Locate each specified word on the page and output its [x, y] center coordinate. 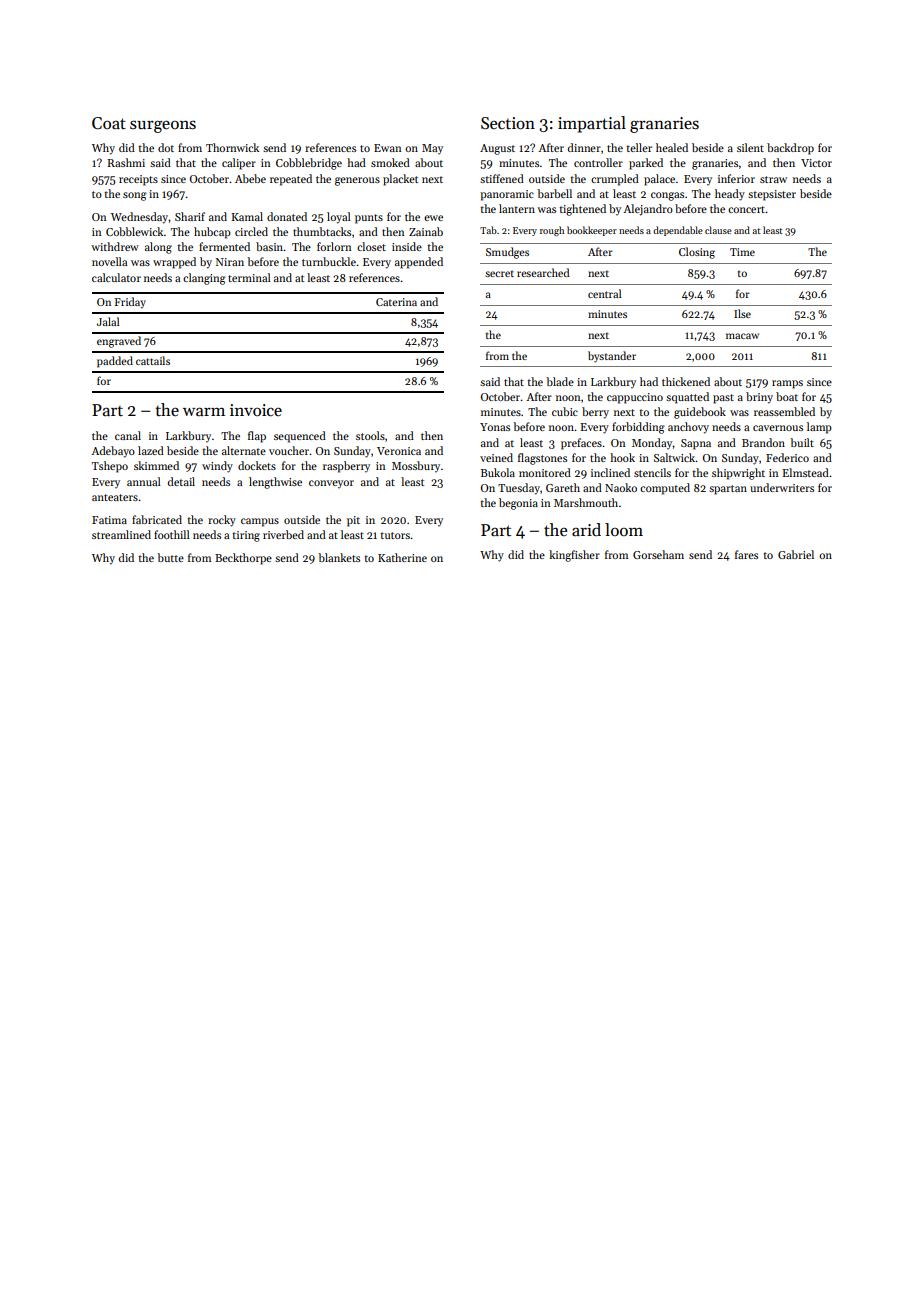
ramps [787, 384]
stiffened [502, 178]
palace [659, 180]
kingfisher [574, 556]
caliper [239, 164]
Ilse [742, 313]
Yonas [495, 427]
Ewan [388, 148]
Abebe [250, 178]
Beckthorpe [243, 559]
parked [646, 164]
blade [560, 381]
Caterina [396, 302]
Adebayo [113, 452]
